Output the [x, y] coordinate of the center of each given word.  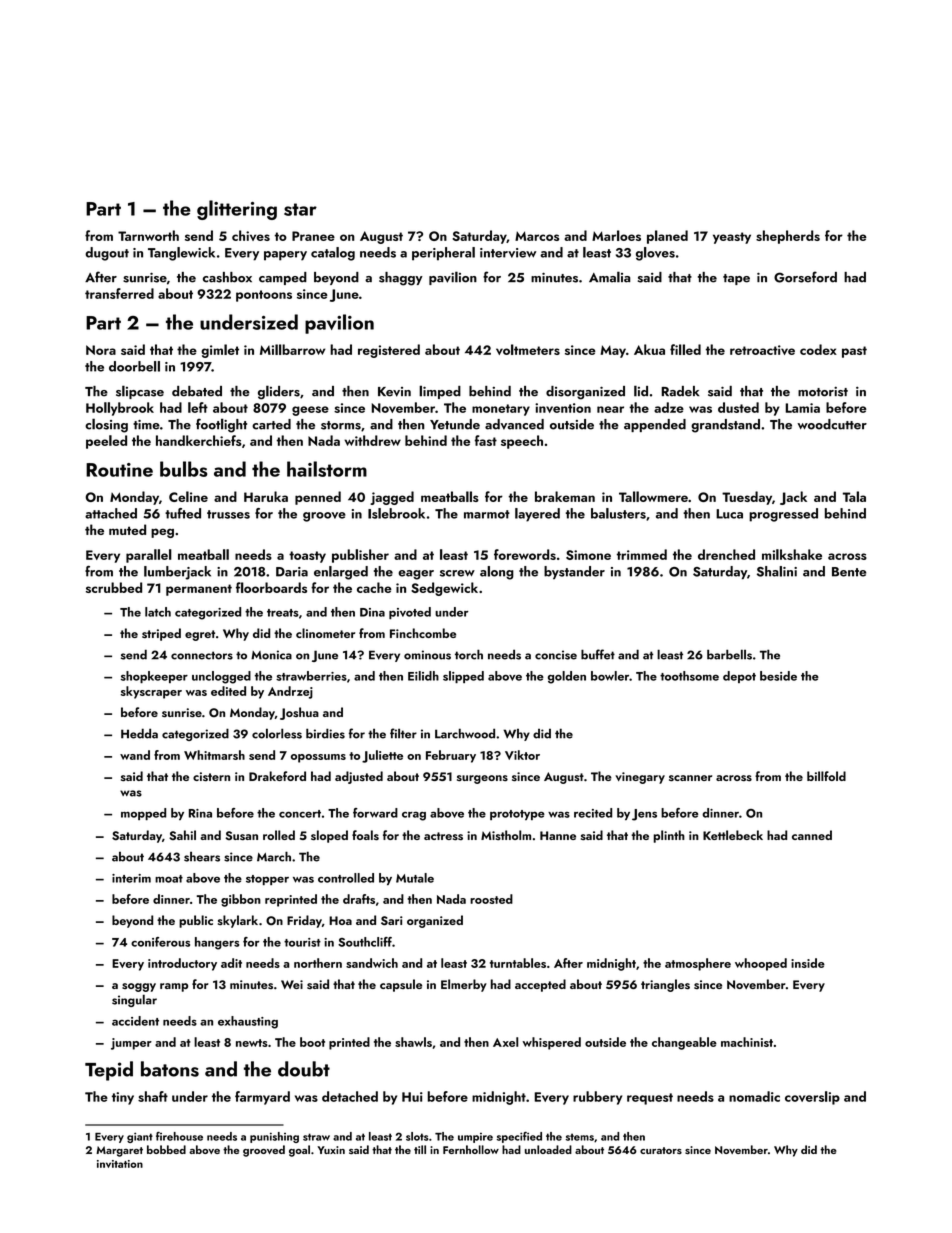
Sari [392, 920]
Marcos [537, 236]
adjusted [359, 777]
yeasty [732, 238]
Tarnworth [148, 235]
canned [812, 835]
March [274, 856]
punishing [274, 1137]
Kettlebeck [733, 835]
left [198, 407]
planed [667, 237]
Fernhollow [471, 1149]
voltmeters [528, 349]
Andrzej [290, 692]
